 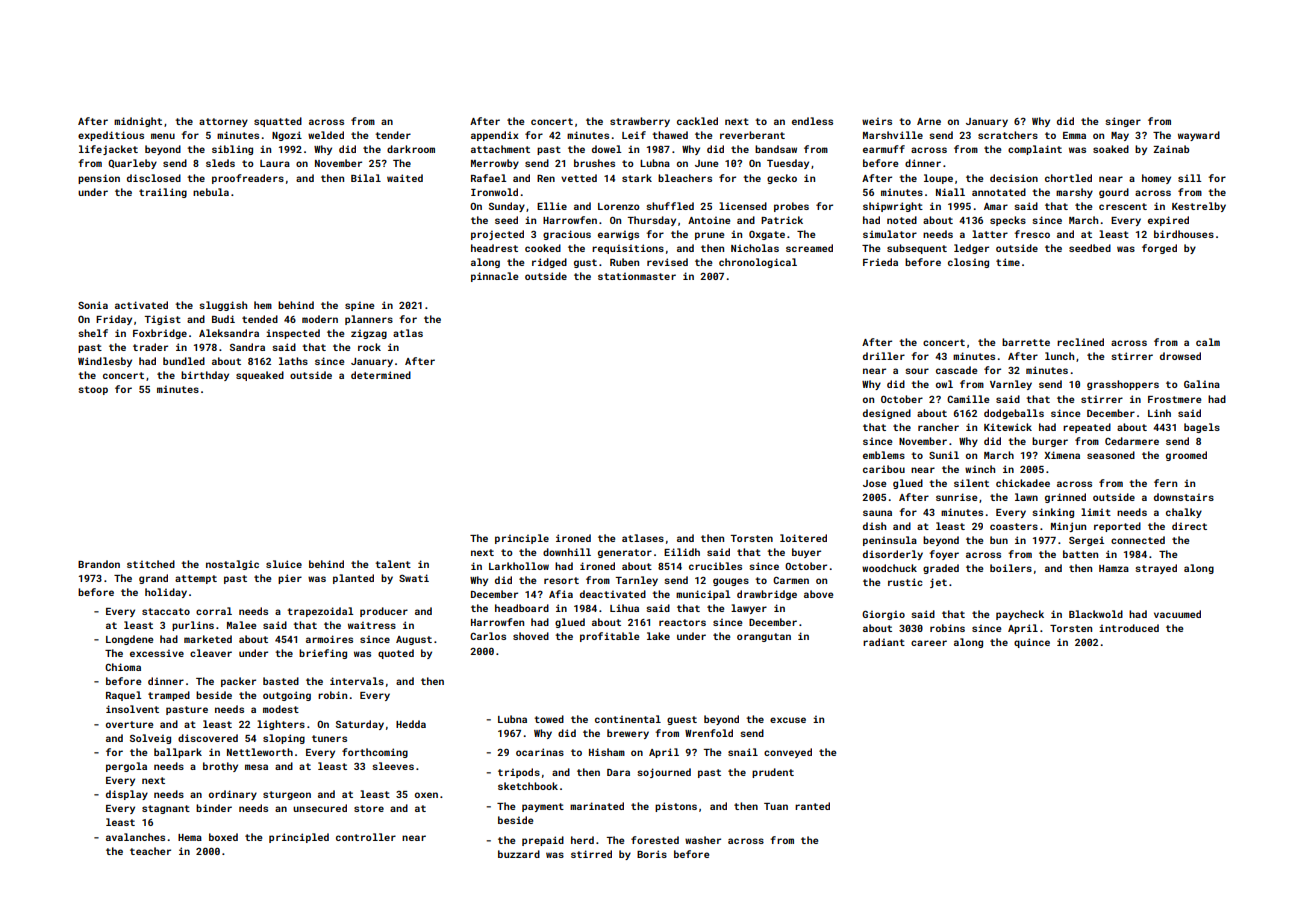 I want to click on washer, so click(x=703, y=840).
